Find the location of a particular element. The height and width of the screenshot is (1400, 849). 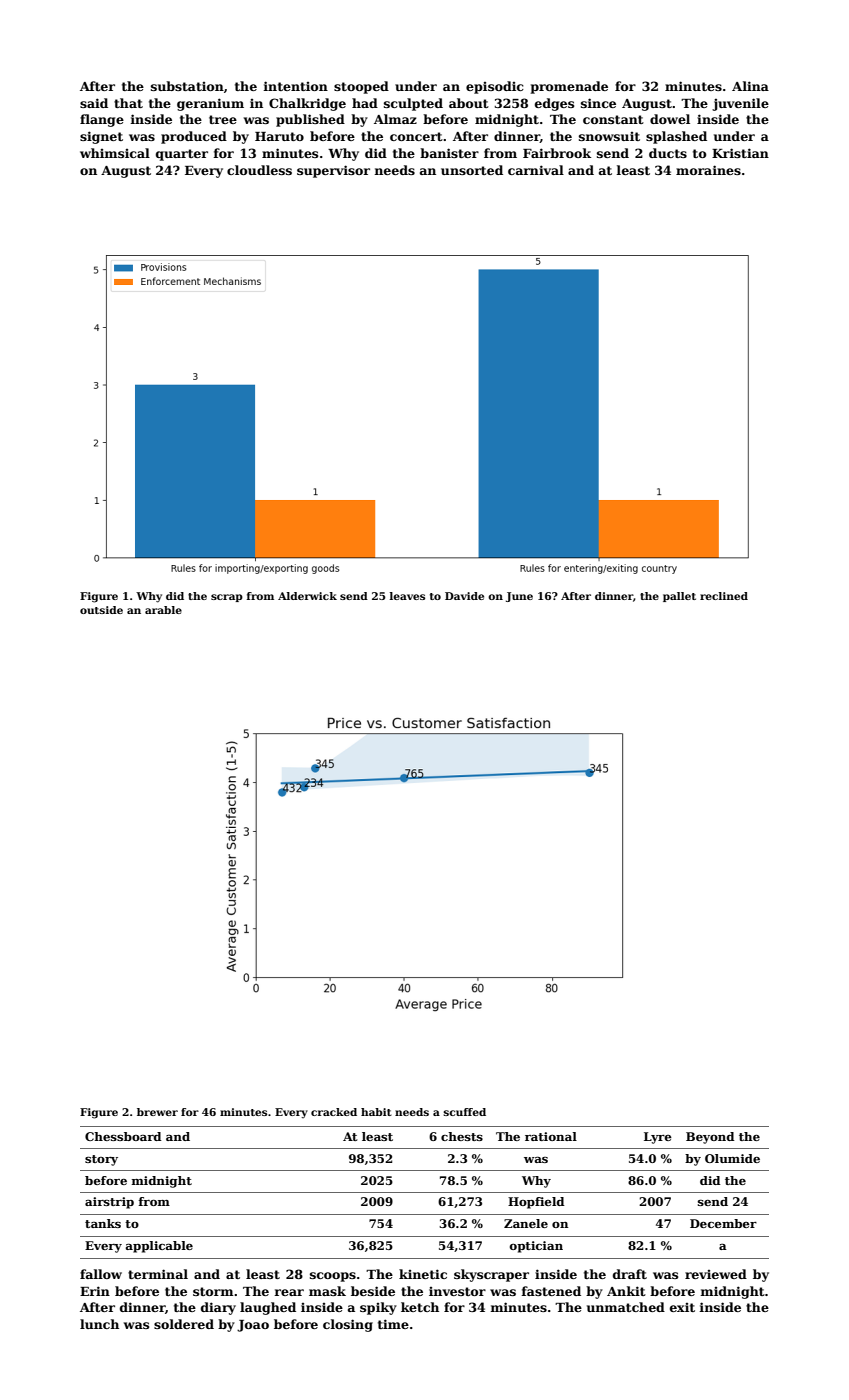

pallet is located at coordinates (679, 597).
